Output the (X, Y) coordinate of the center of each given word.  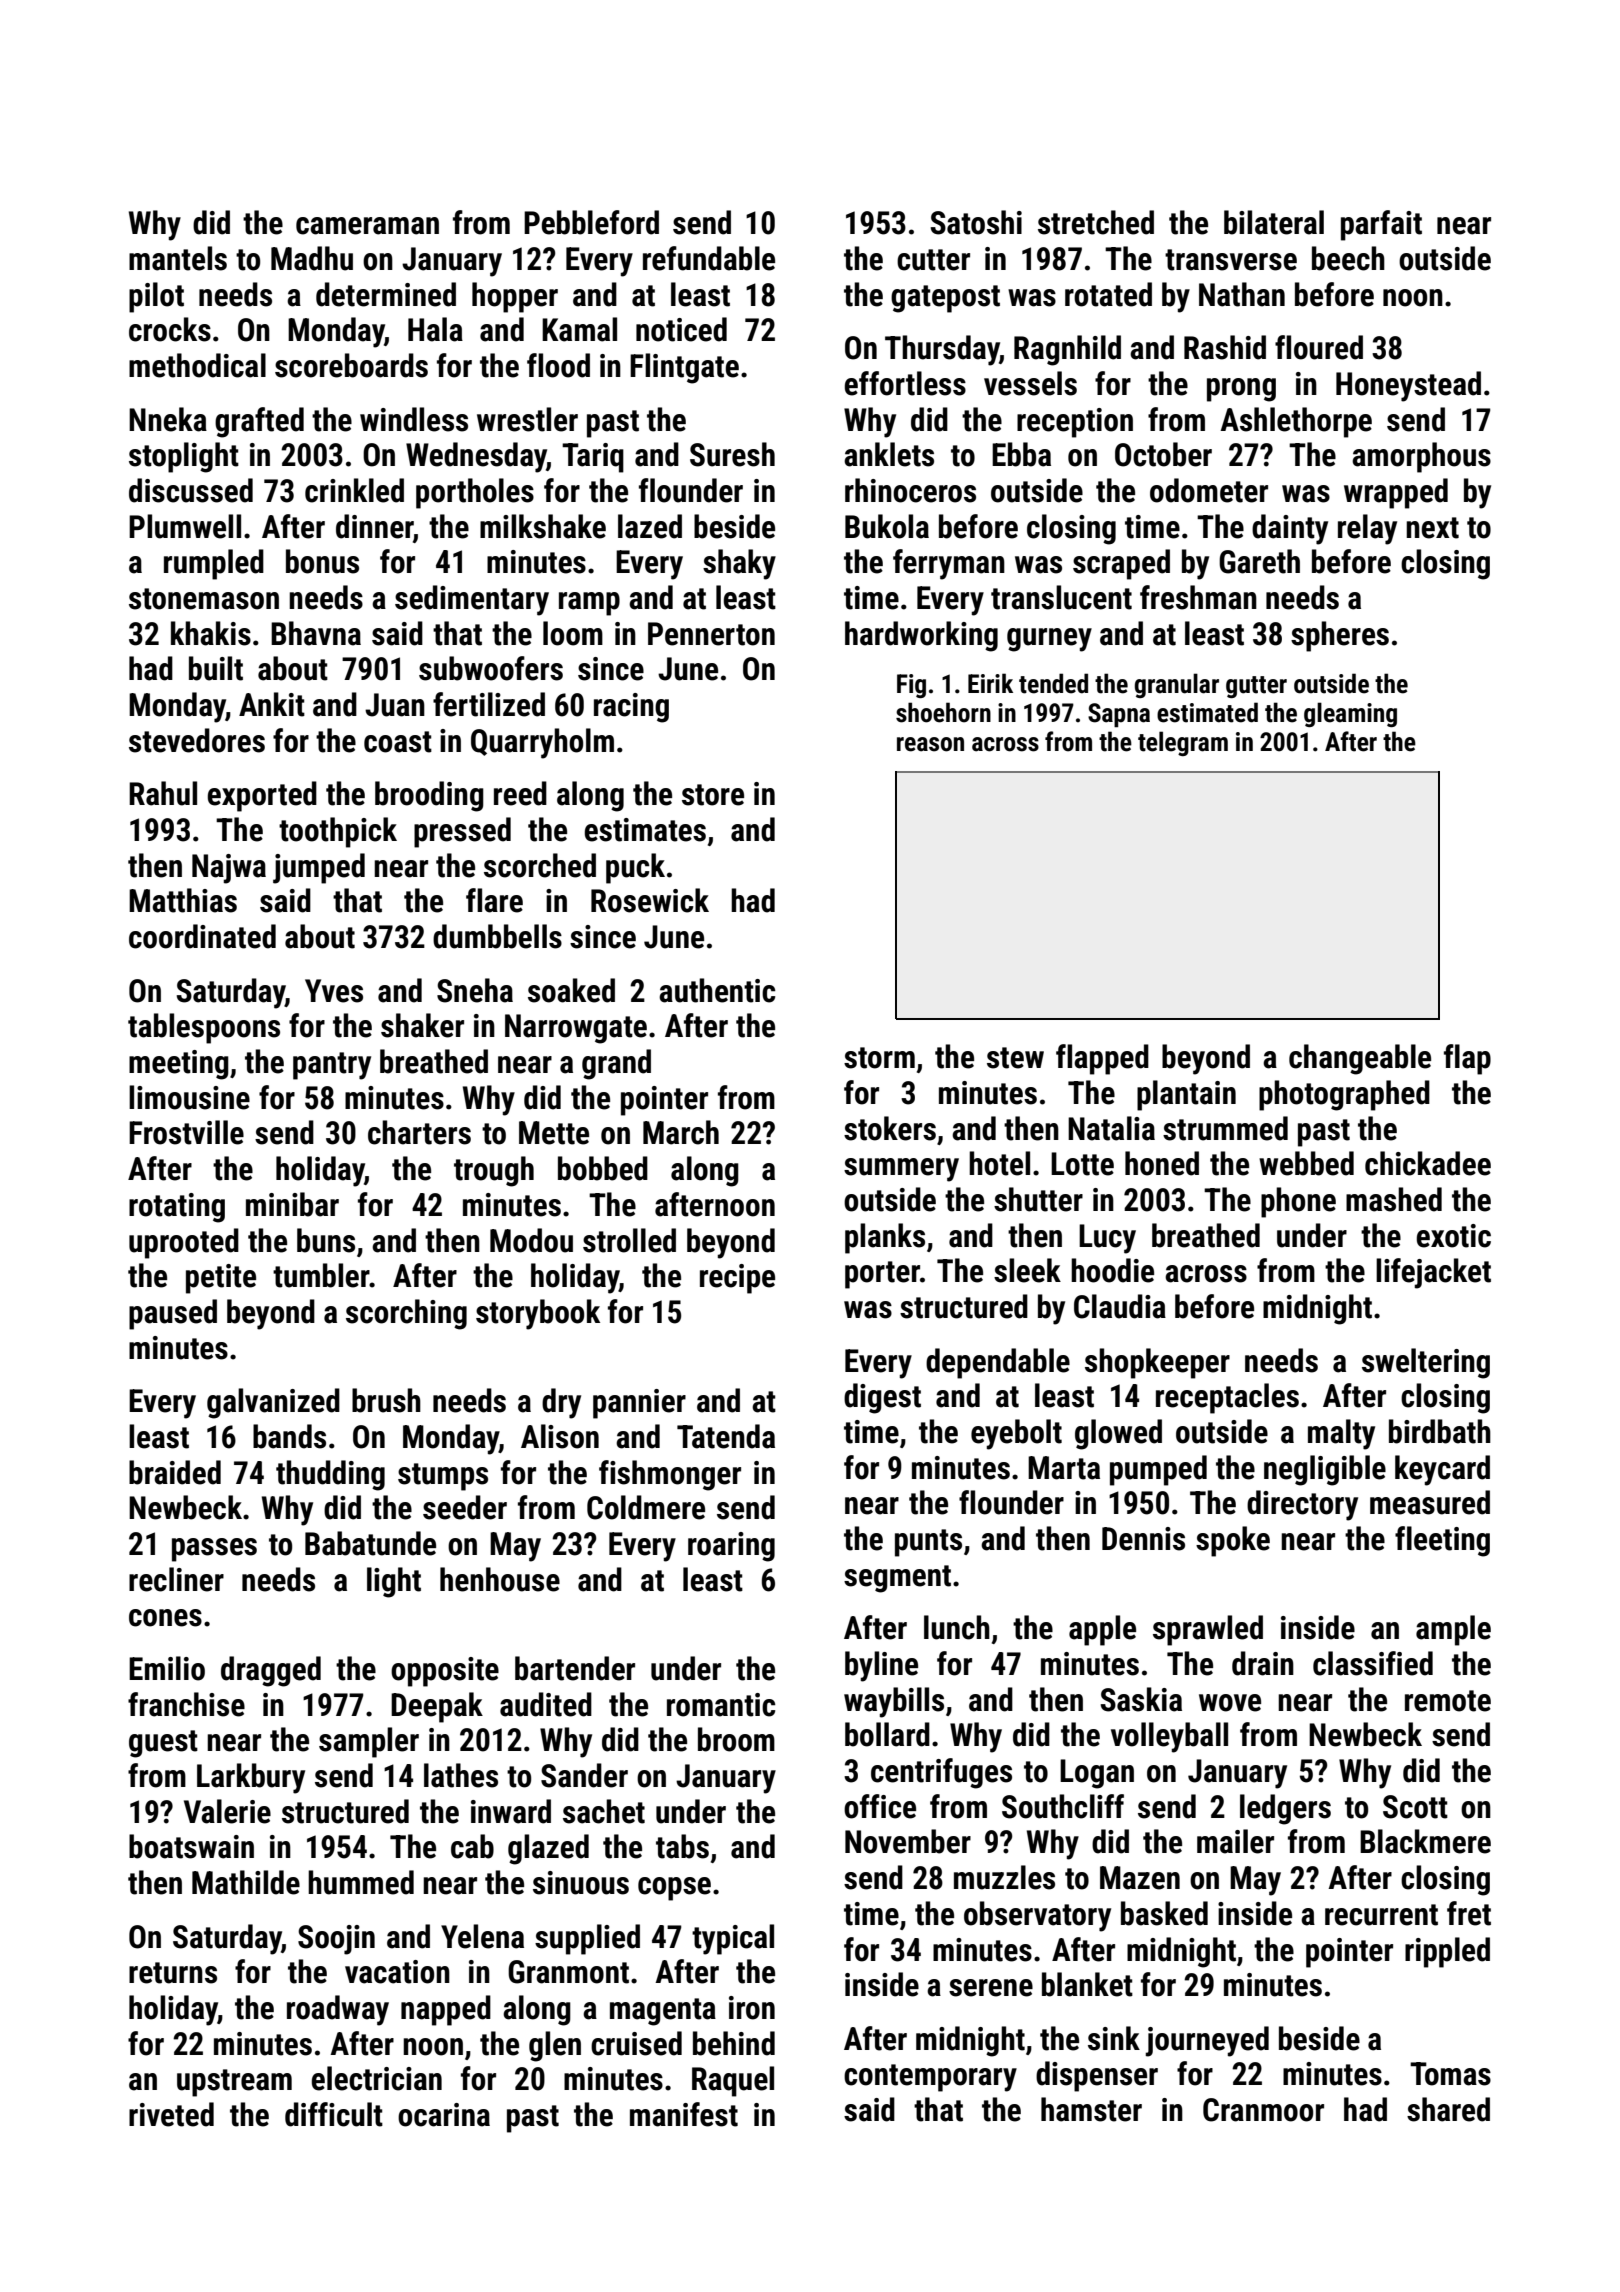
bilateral (1274, 222)
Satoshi (976, 222)
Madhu (312, 258)
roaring (731, 1547)
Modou (531, 1240)
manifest (684, 2114)
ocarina (444, 2115)
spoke (1233, 1541)
